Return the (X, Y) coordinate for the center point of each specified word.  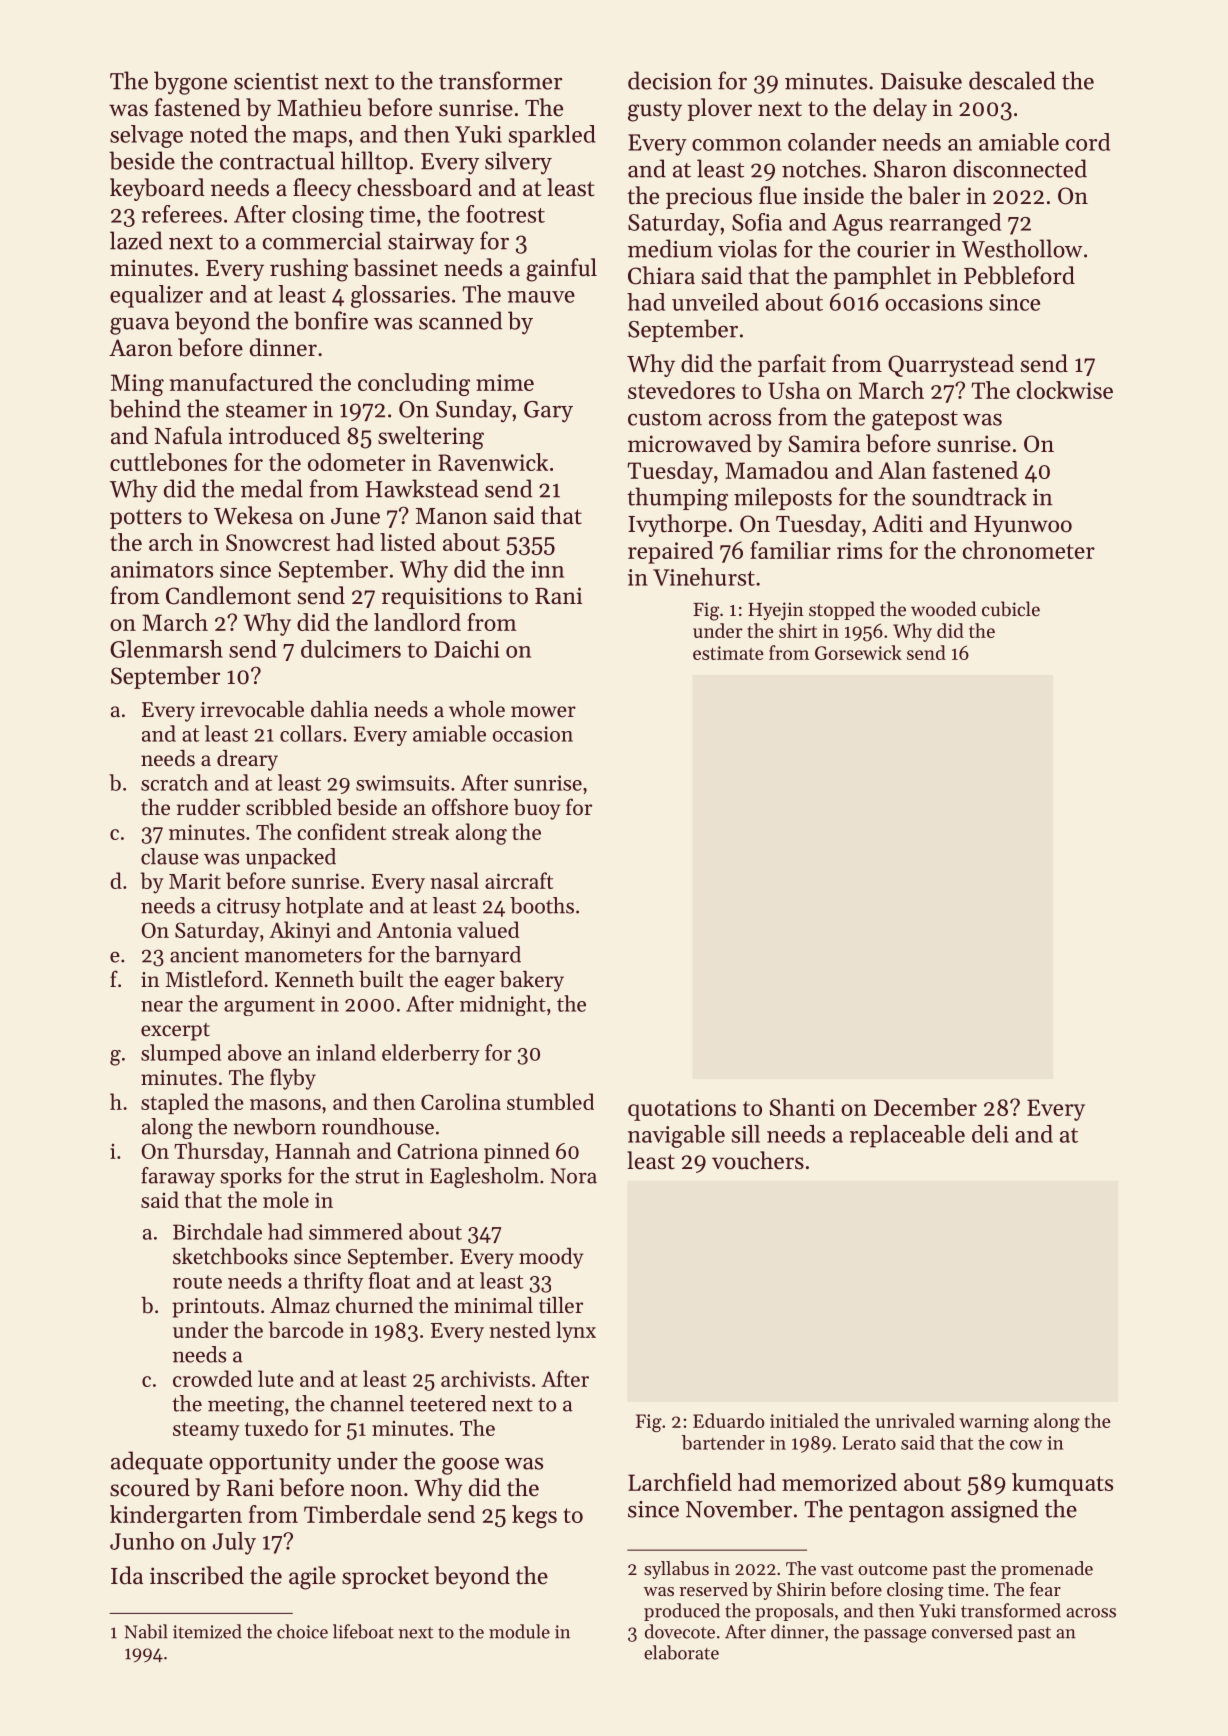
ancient (204, 955)
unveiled (715, 302)
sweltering (431, 438)
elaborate (681, 1652)
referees (182, 214)
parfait (792, 365)
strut (377, 1177)
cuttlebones (168, 462)
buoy (537, 809)
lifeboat (363, 1631)
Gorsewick (858, 652)
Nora (574, 1176)
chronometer (1029, 550)
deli (990, 1134)
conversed (972, 1631)
